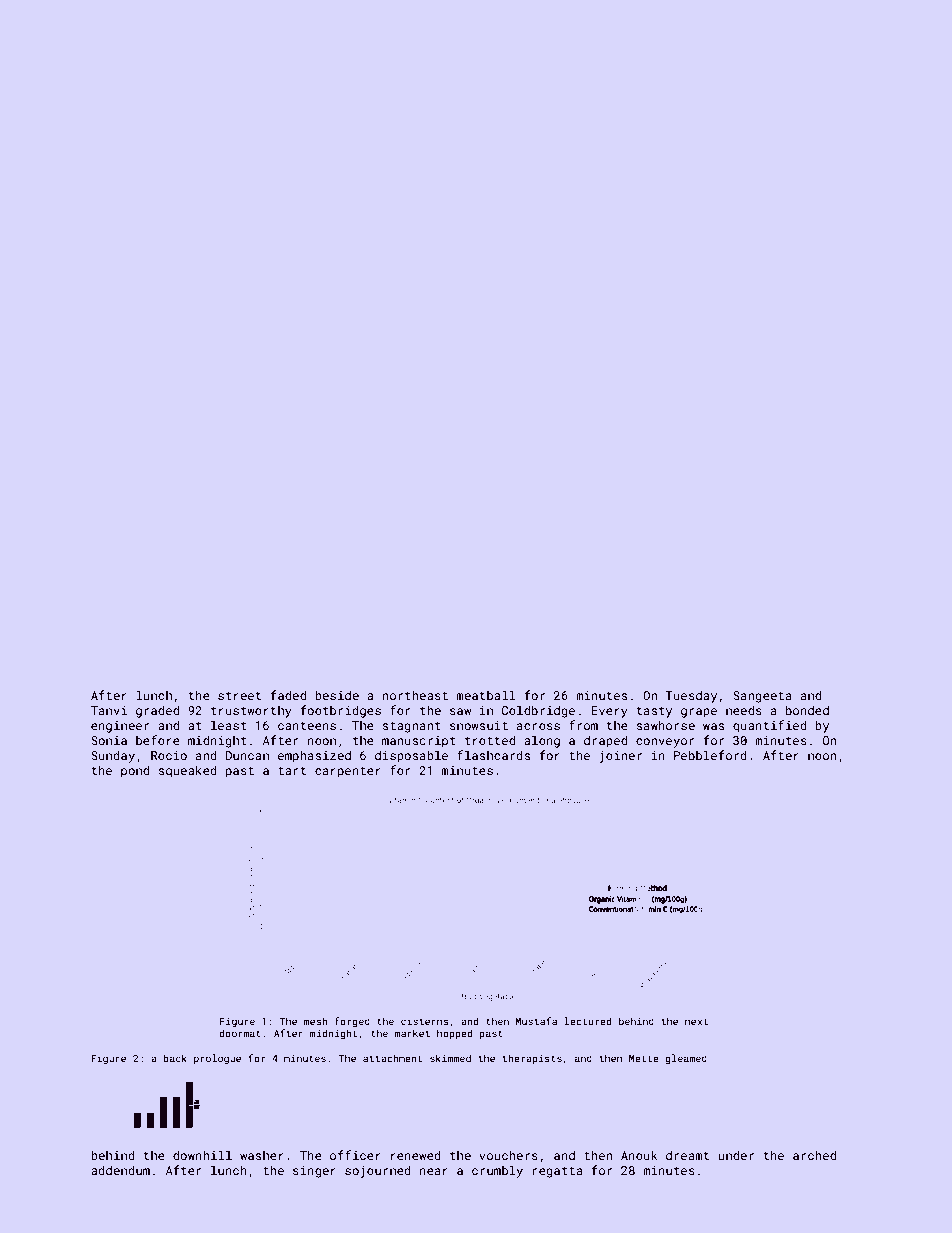 The width and height of the screenshot is (952, 1233). I want to click on engineer, so click(120, 727).
